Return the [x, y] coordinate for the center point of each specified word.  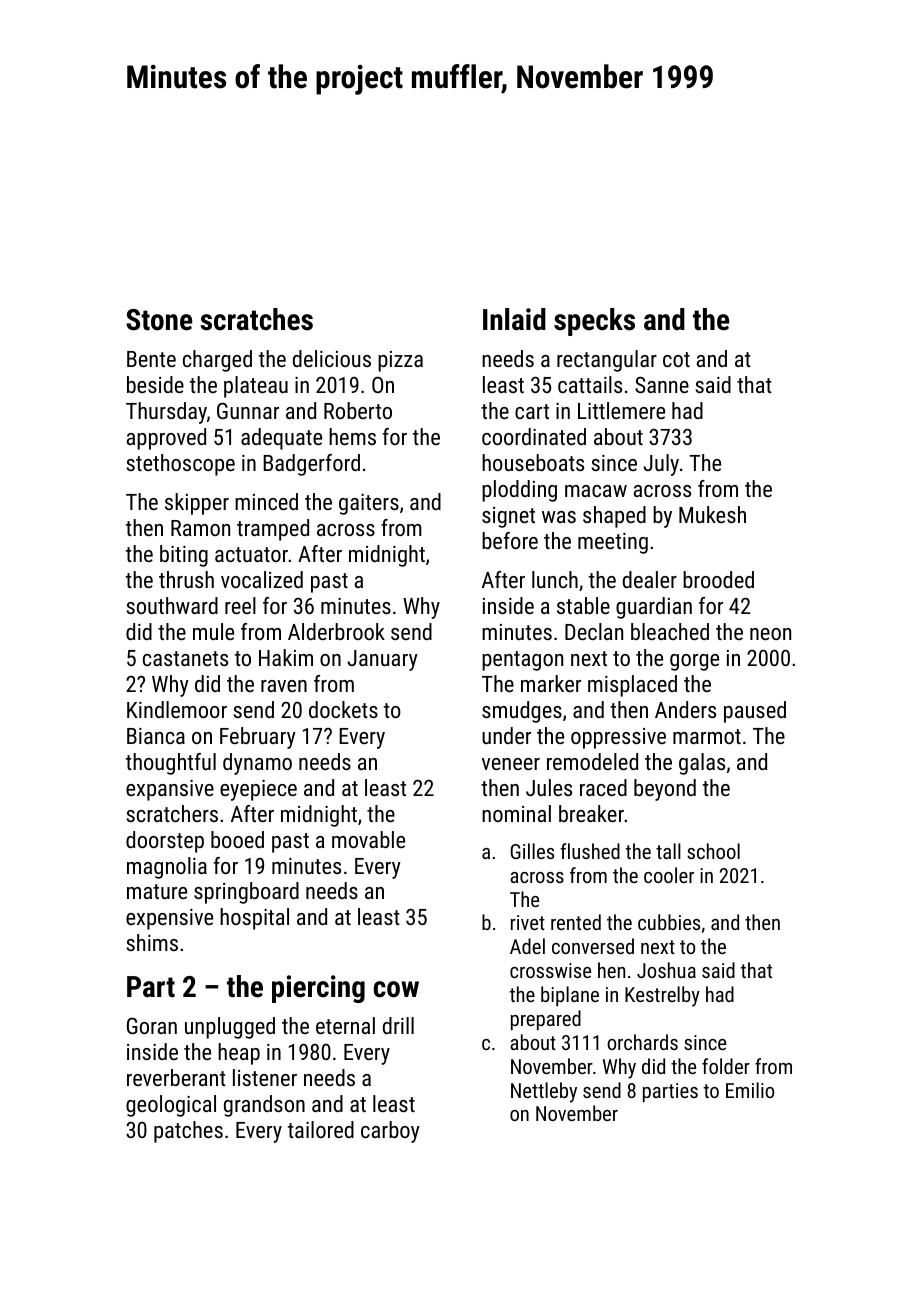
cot [676, 359]
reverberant [176, 1077]
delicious [332, 358]
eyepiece [258, 790]
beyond [665, 790]
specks [594, 322]
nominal [516, 813]
